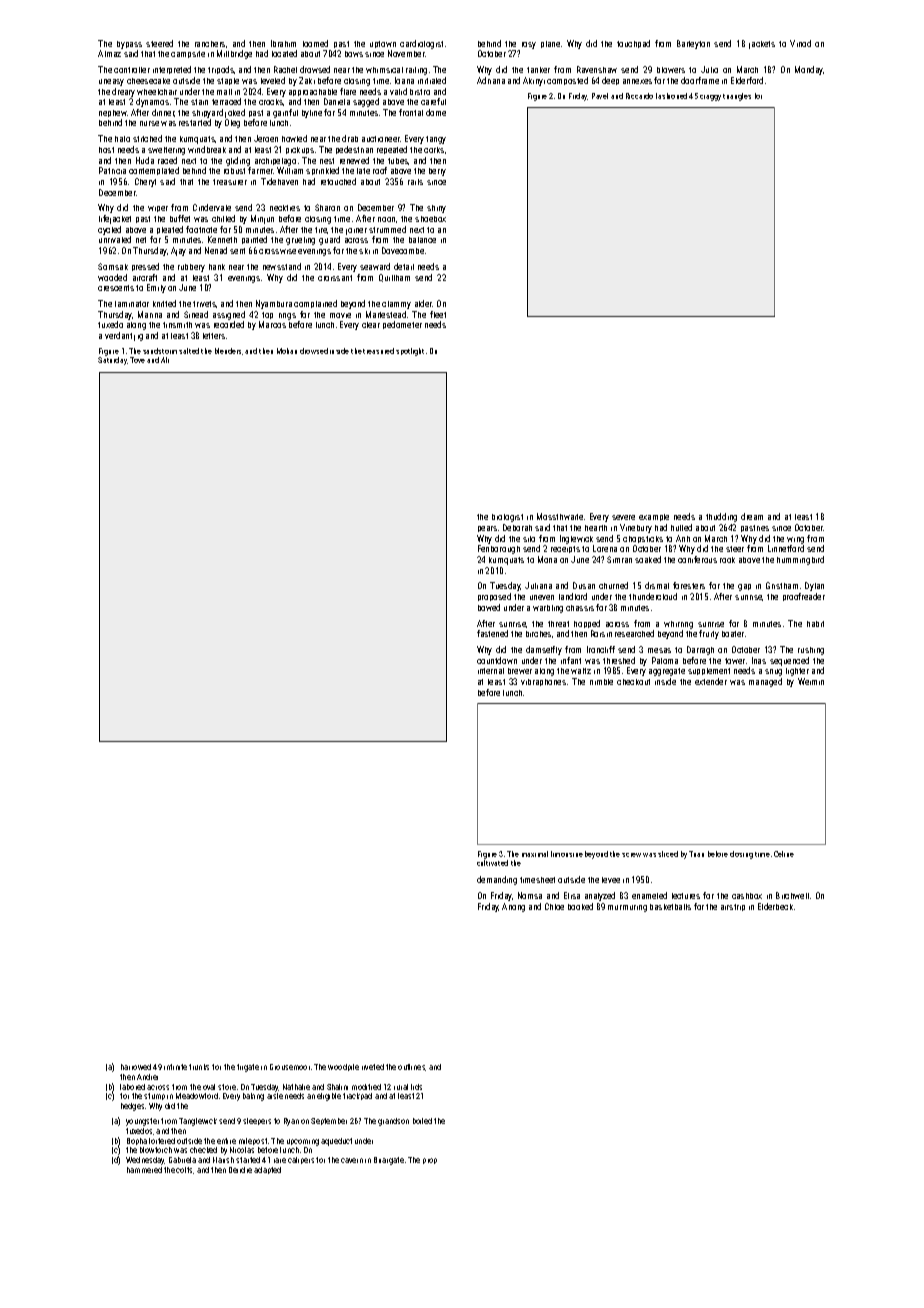 The width and height of the page is (924, 1308). Describe the element at coordinates (240, 1170) in the page. I see `Deirdre` at that location.
